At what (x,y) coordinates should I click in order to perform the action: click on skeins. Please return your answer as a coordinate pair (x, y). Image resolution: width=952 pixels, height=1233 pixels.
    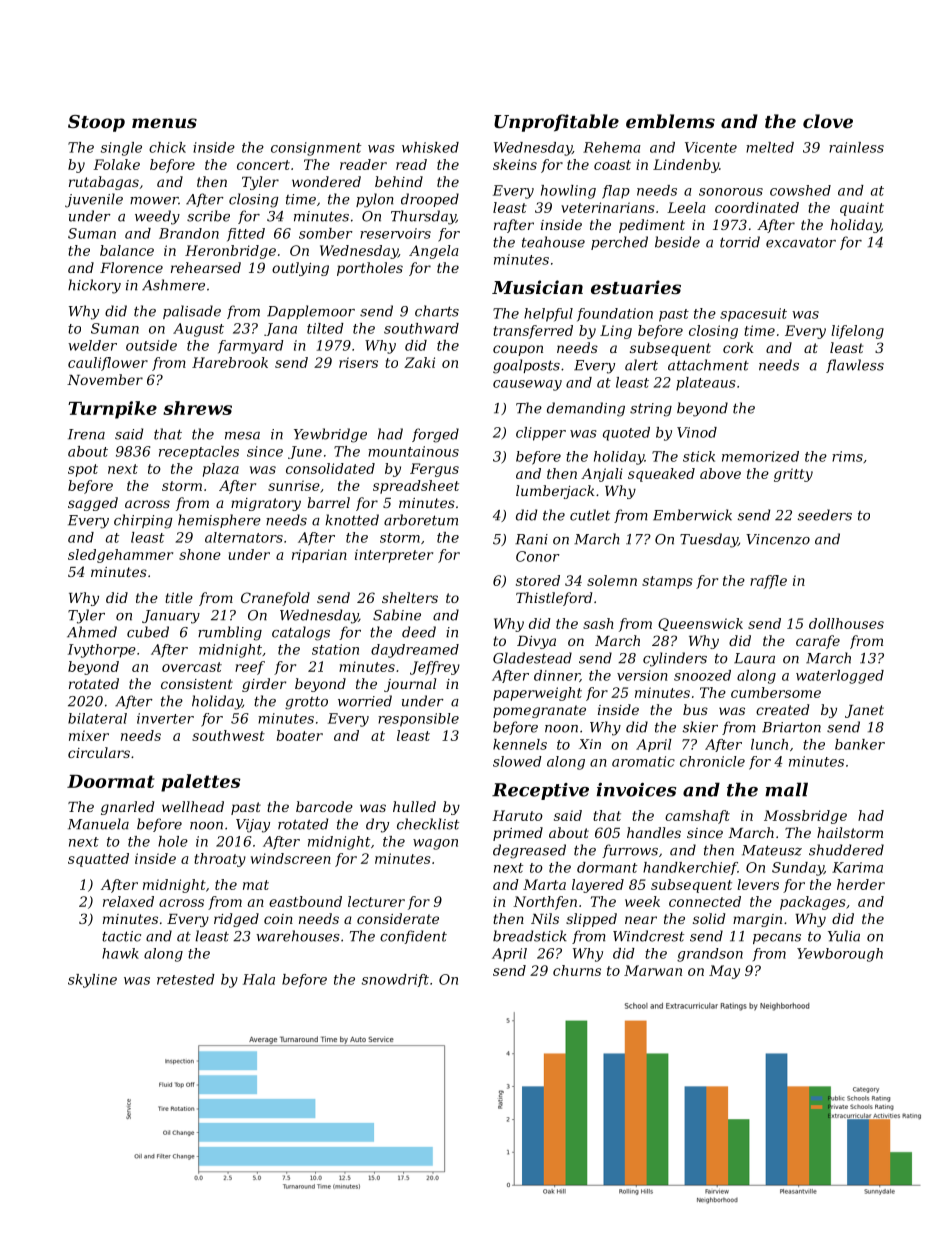
    Looking at the image, I should click on (515, 164).
